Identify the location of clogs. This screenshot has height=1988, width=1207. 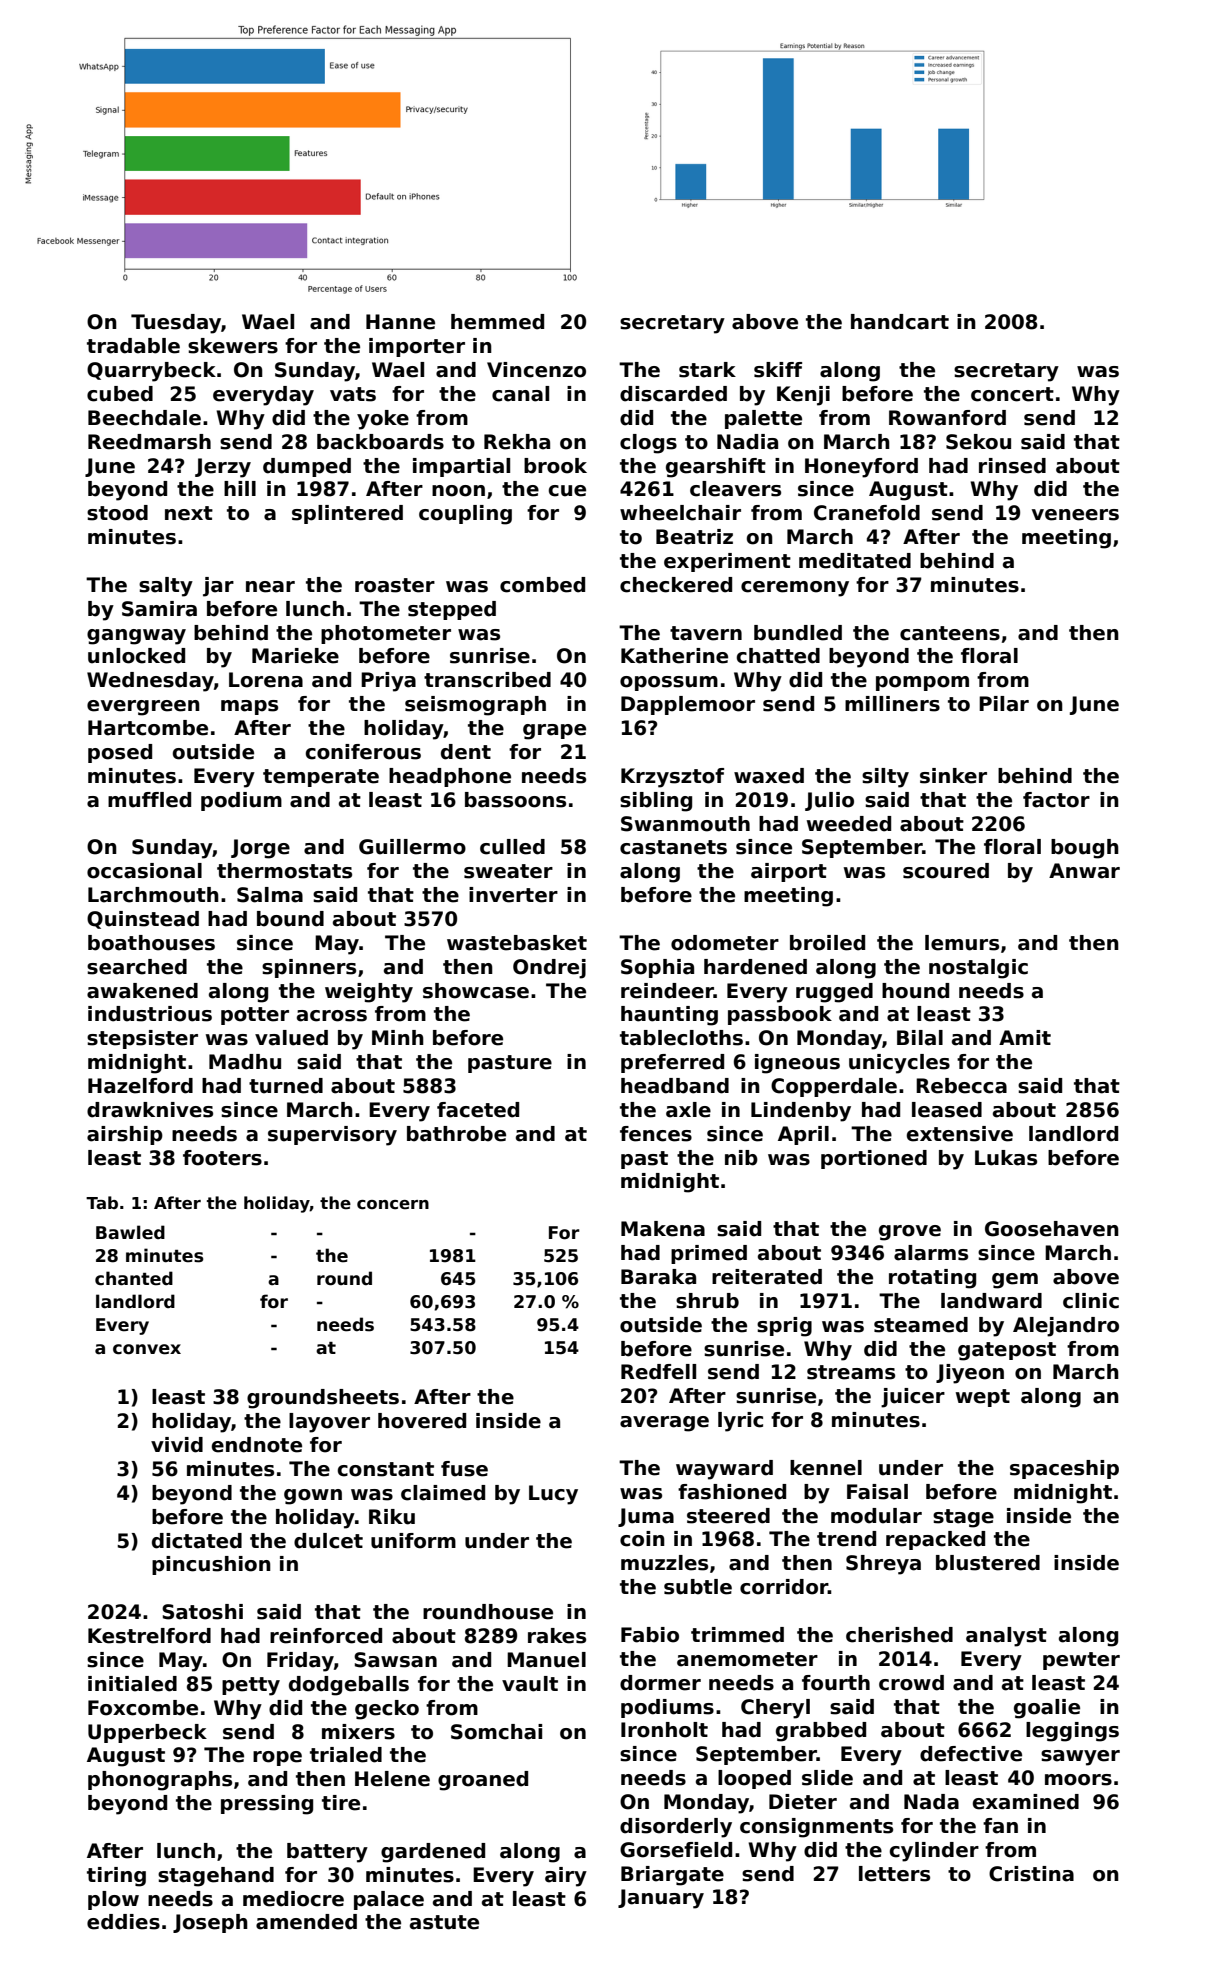
(648, 444).
